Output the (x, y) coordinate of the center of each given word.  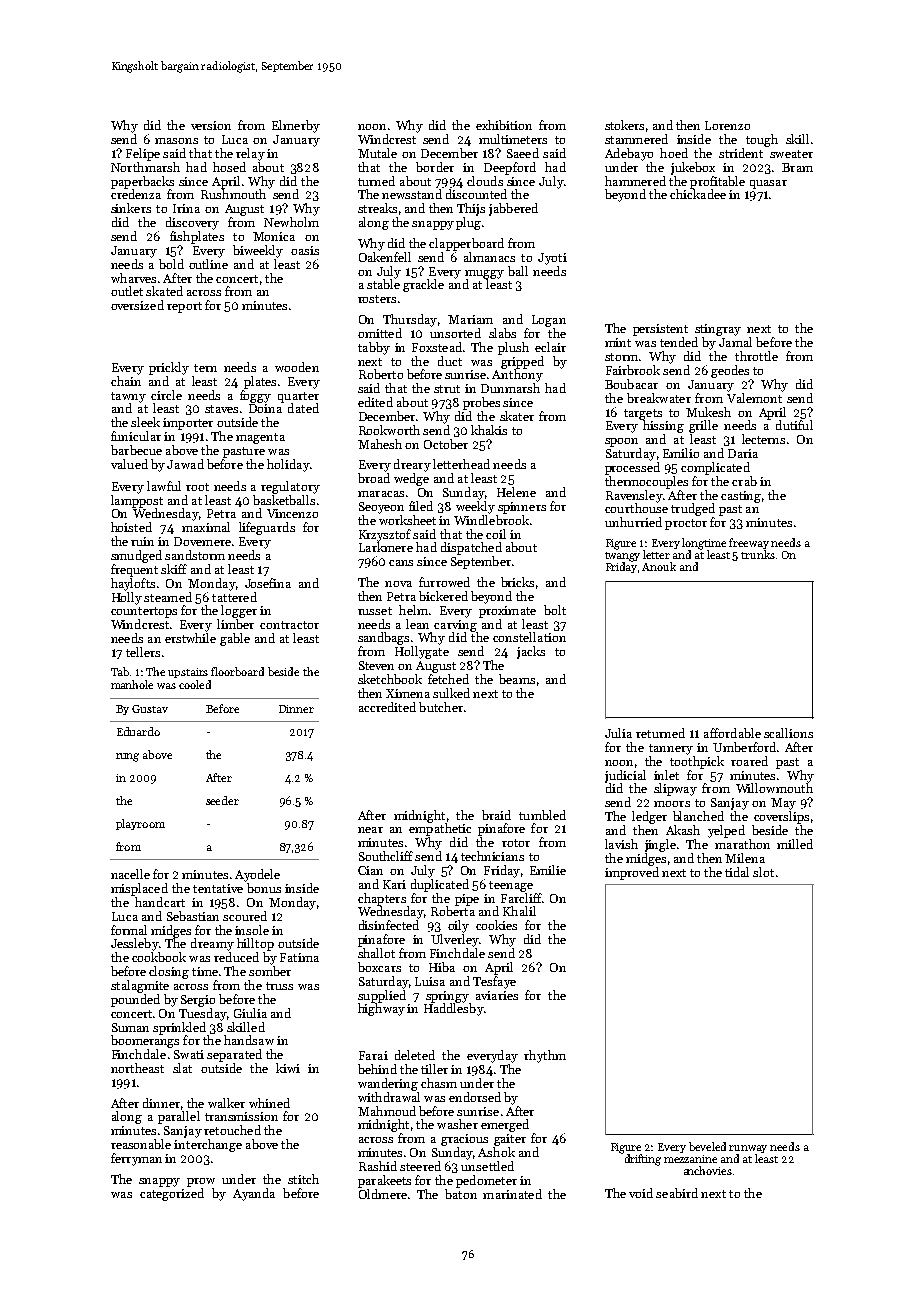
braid (496, 815)
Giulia (250, 1013)
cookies (496, 925)
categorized (172, 1194)
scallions (788, 733)
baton (461, 1194)
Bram (797, 167)
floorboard (237, 671)
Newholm (291, 222)
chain (126, 381)
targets (643, 414)
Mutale (377, 153)
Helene (516, 492)
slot (763, 872)
